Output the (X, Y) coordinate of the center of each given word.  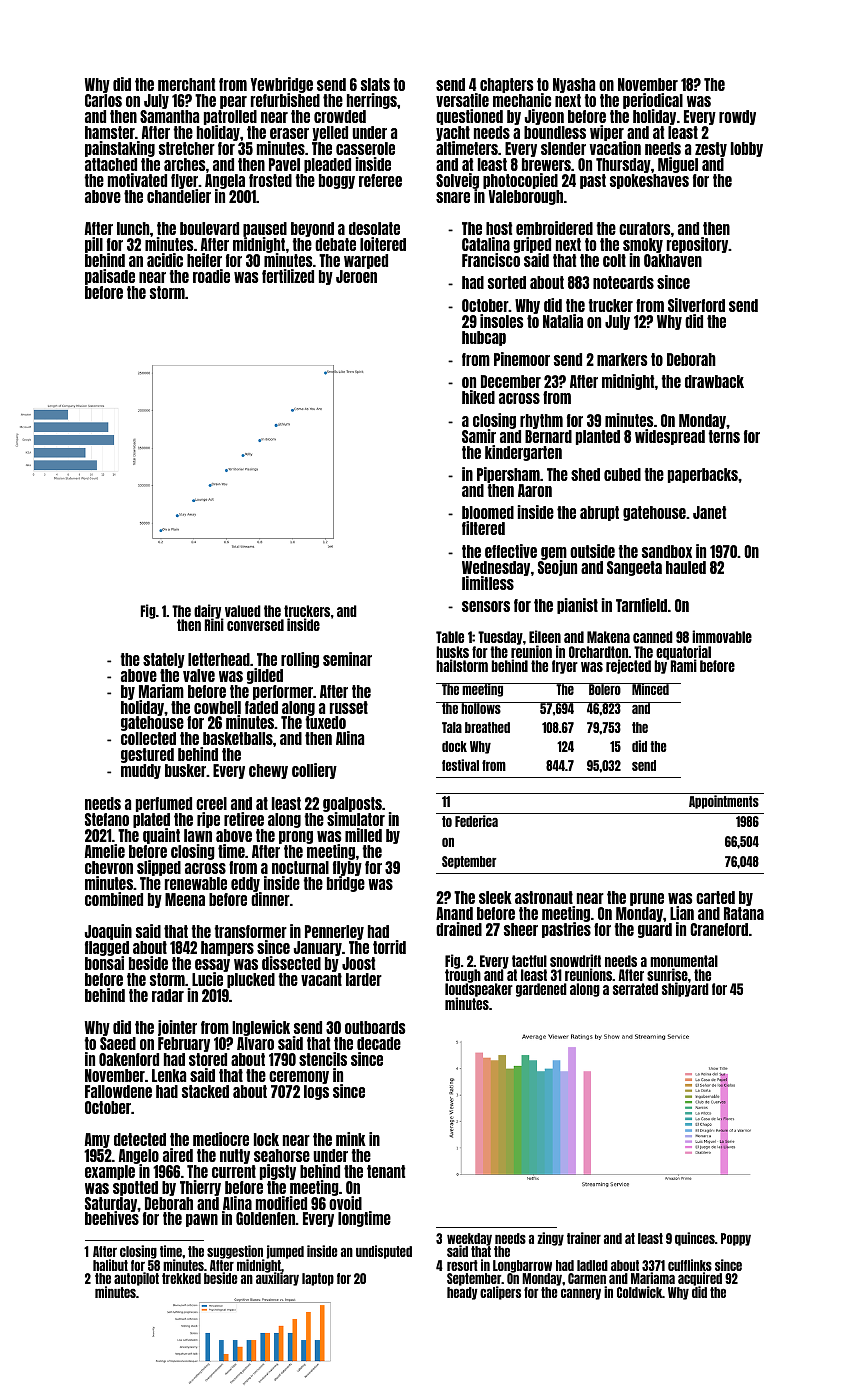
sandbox (667, 551)
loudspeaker (479, 991)
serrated (635, 989)
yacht (453, 134)
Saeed (118, 1043)
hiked (478, 397)
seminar (347, 659)
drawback (714, 381)
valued (243, 611)
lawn (198, 835)
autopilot (136, 1279)
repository (698, 245)
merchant (186, 84)
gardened (541, 990)
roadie (211, 276)
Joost (358, 963)
